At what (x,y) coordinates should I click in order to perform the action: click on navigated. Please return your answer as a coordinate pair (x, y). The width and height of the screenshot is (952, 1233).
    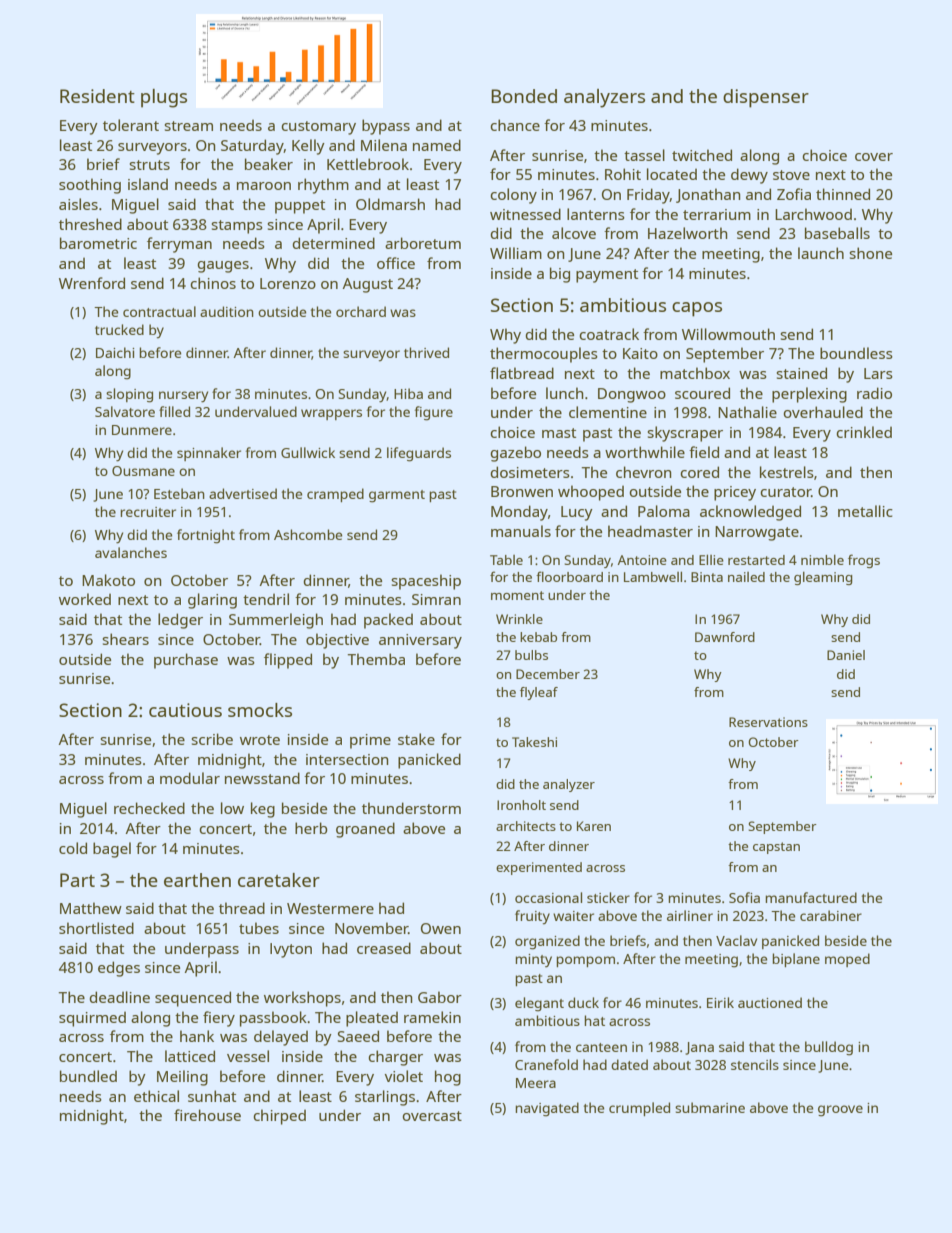
    Looking at the image, I should click on (547, 1109).
